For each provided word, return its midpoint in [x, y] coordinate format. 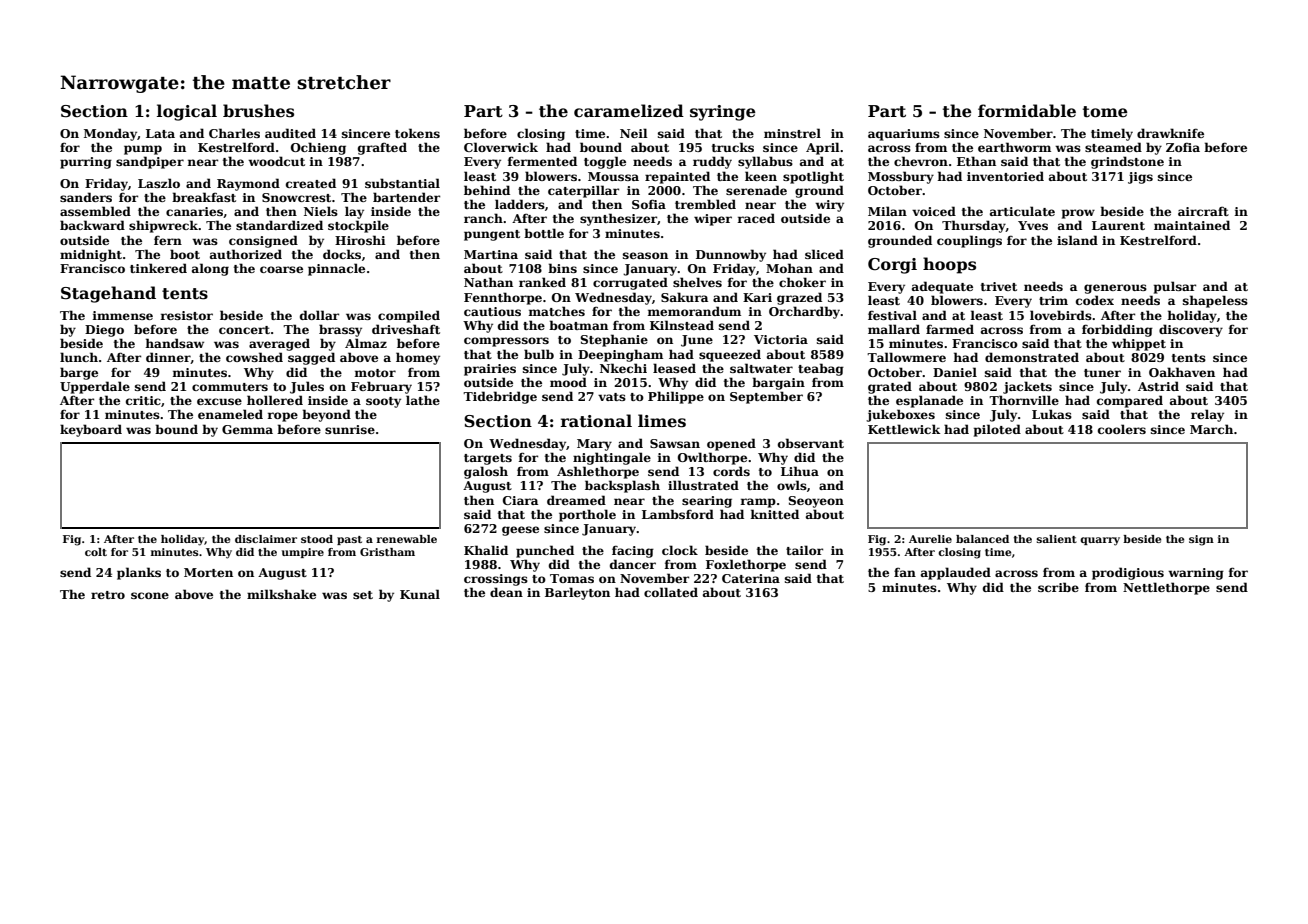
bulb [539, 354]
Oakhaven [1182, 372]
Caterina [751, 578]
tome [1105, 112]
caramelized [629, 111]
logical [187, 112]
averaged [279, 344]
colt [96, 552]
